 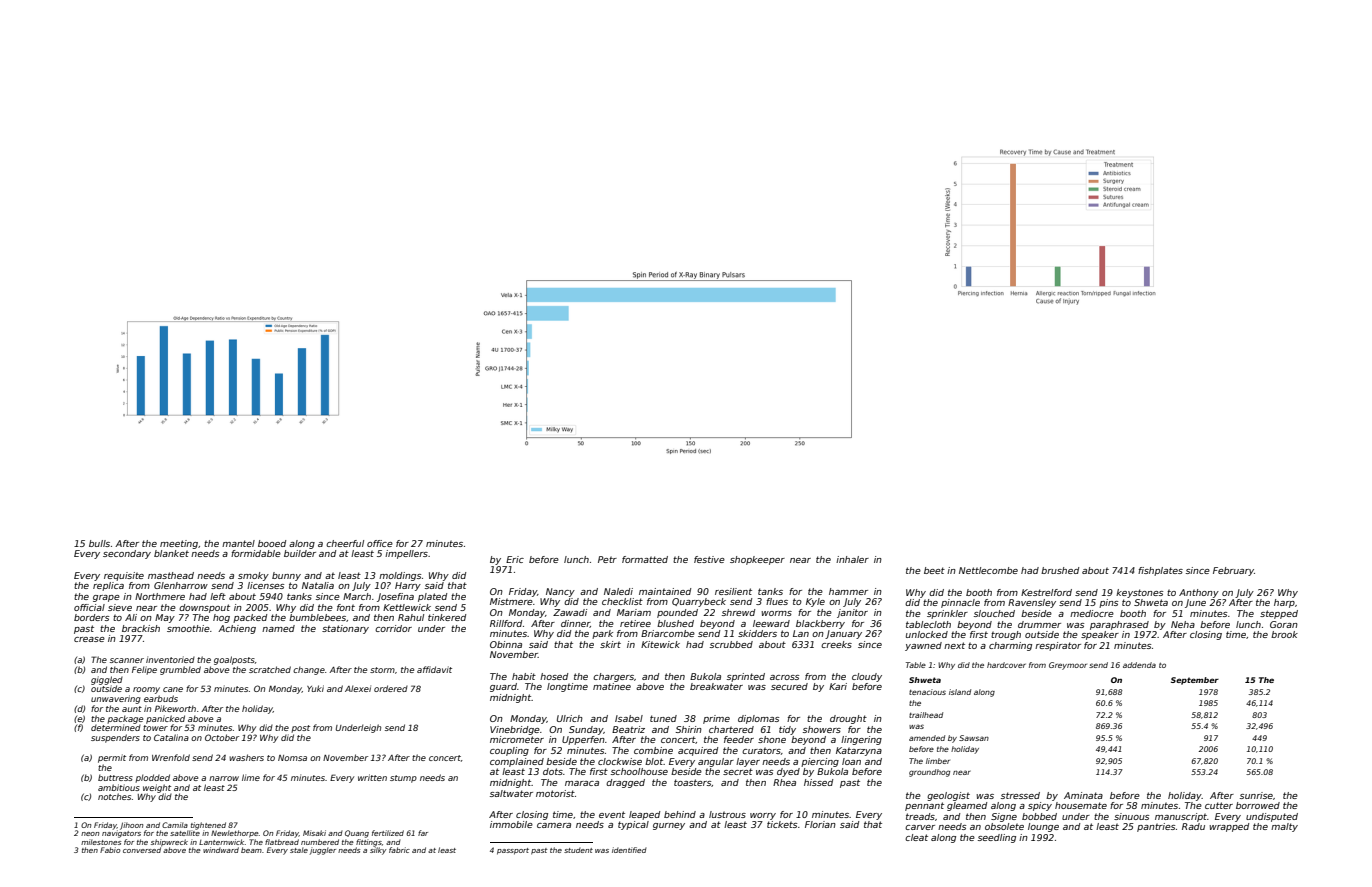 What do you see at coordinates (629, 850) in the document?
I see `identified` at bounding box center [629, 850].
